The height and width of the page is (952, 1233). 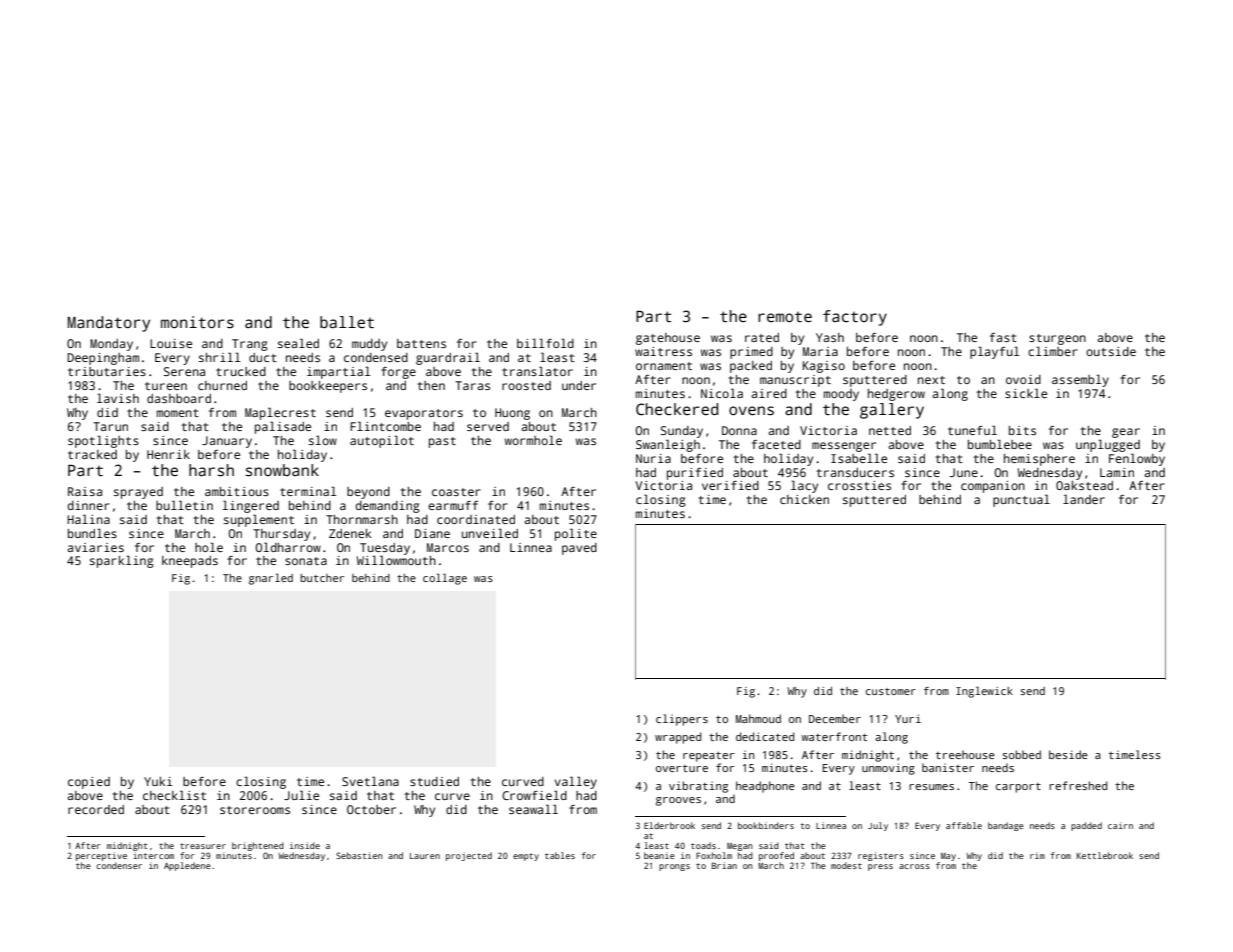 What do you see at coordinates (1084, 499) in the page?
I see `lander` at bounding box center [1084, 499].
